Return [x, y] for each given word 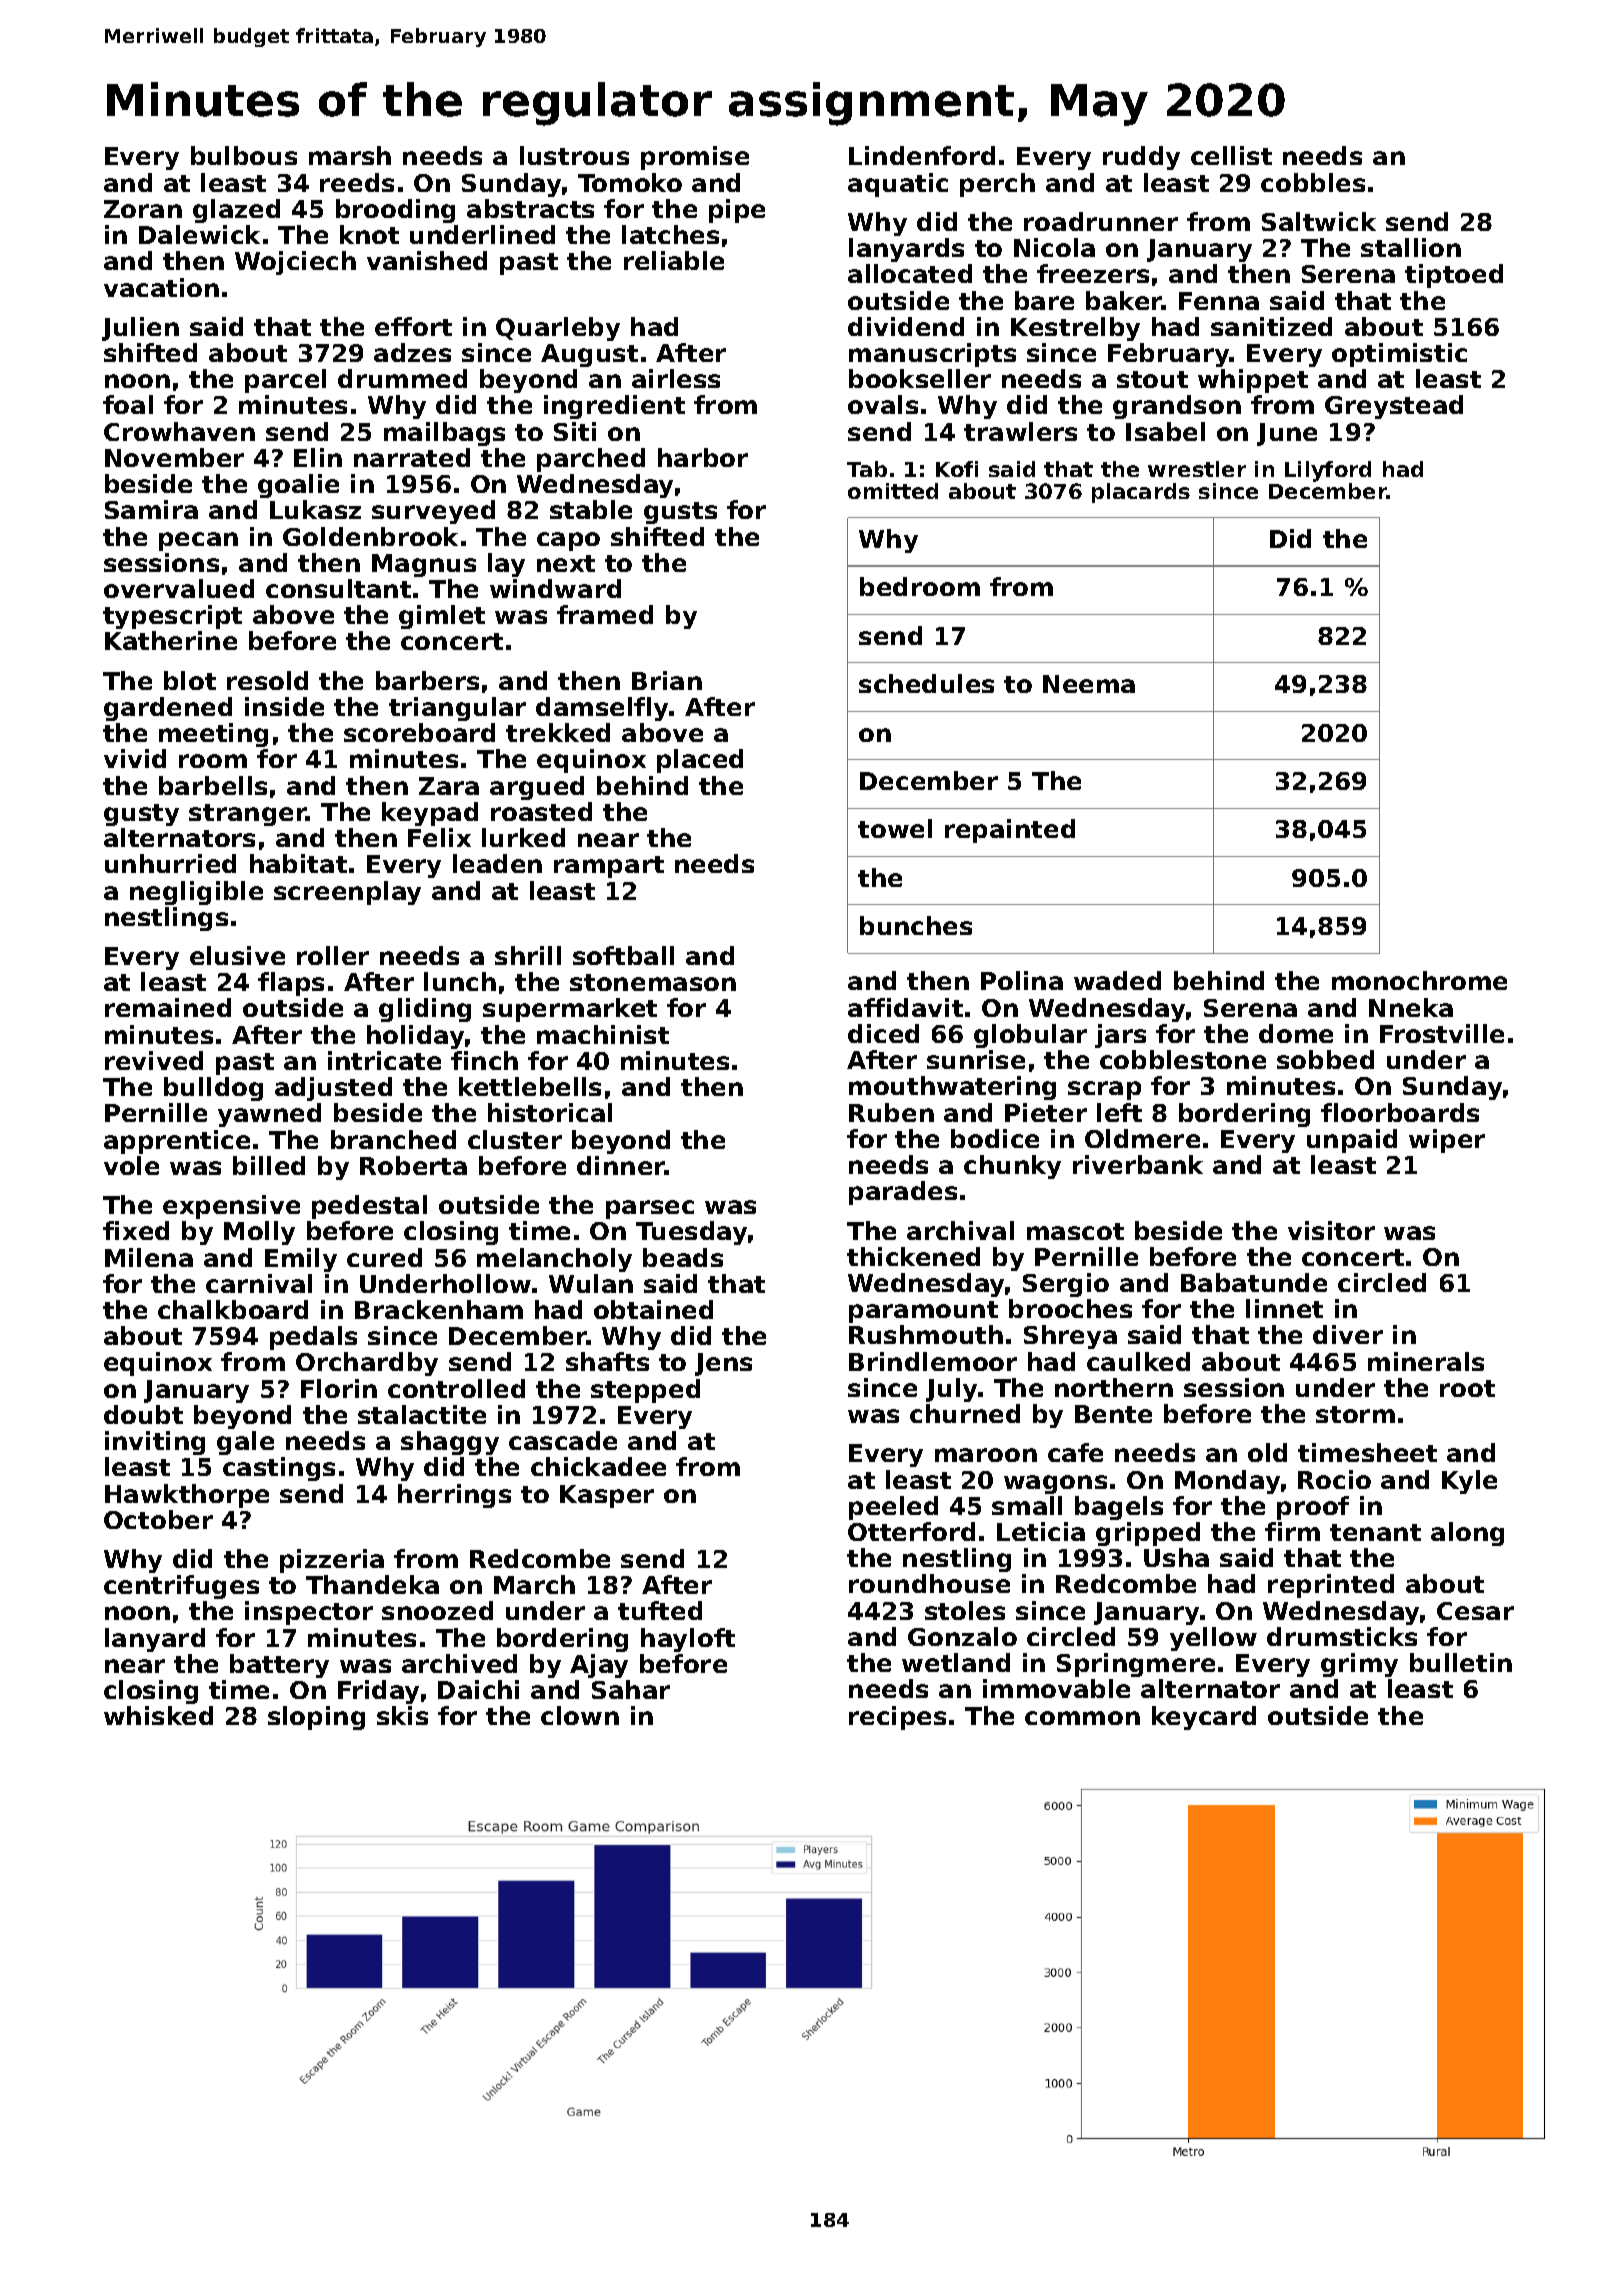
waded [1117, 980]
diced [883, 1033]
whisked [158, 1715]
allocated [910, 273]
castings [279, 1469]
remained [168, 1007]
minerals [1426, 1361]
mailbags [444, 434]
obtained [653, 1309]
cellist [1231, 155]
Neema [1089, 684]
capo [568, 541]
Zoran [143, 209]
